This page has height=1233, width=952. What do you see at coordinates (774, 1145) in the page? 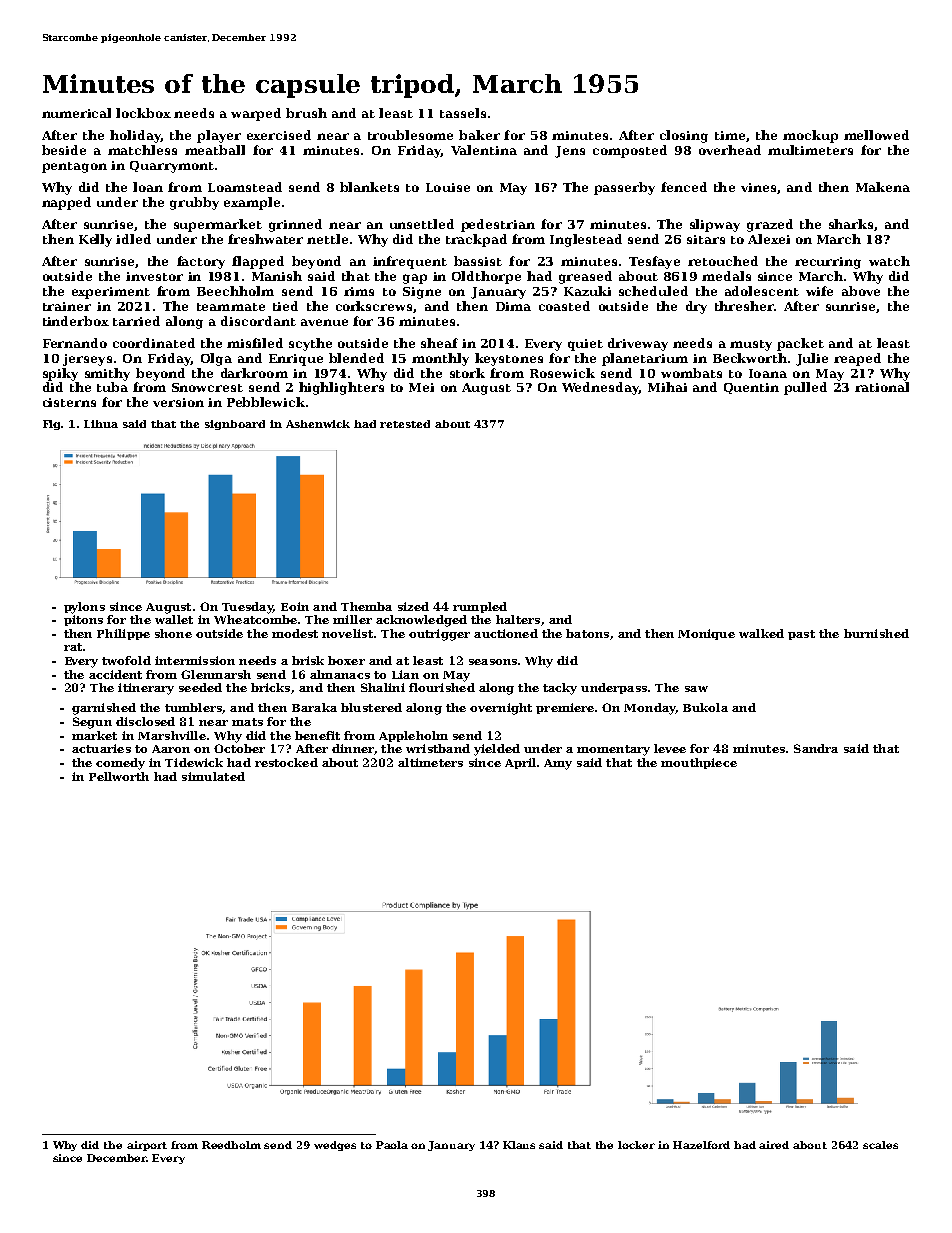
I see `aired` at bounding box center [774, 1145].
